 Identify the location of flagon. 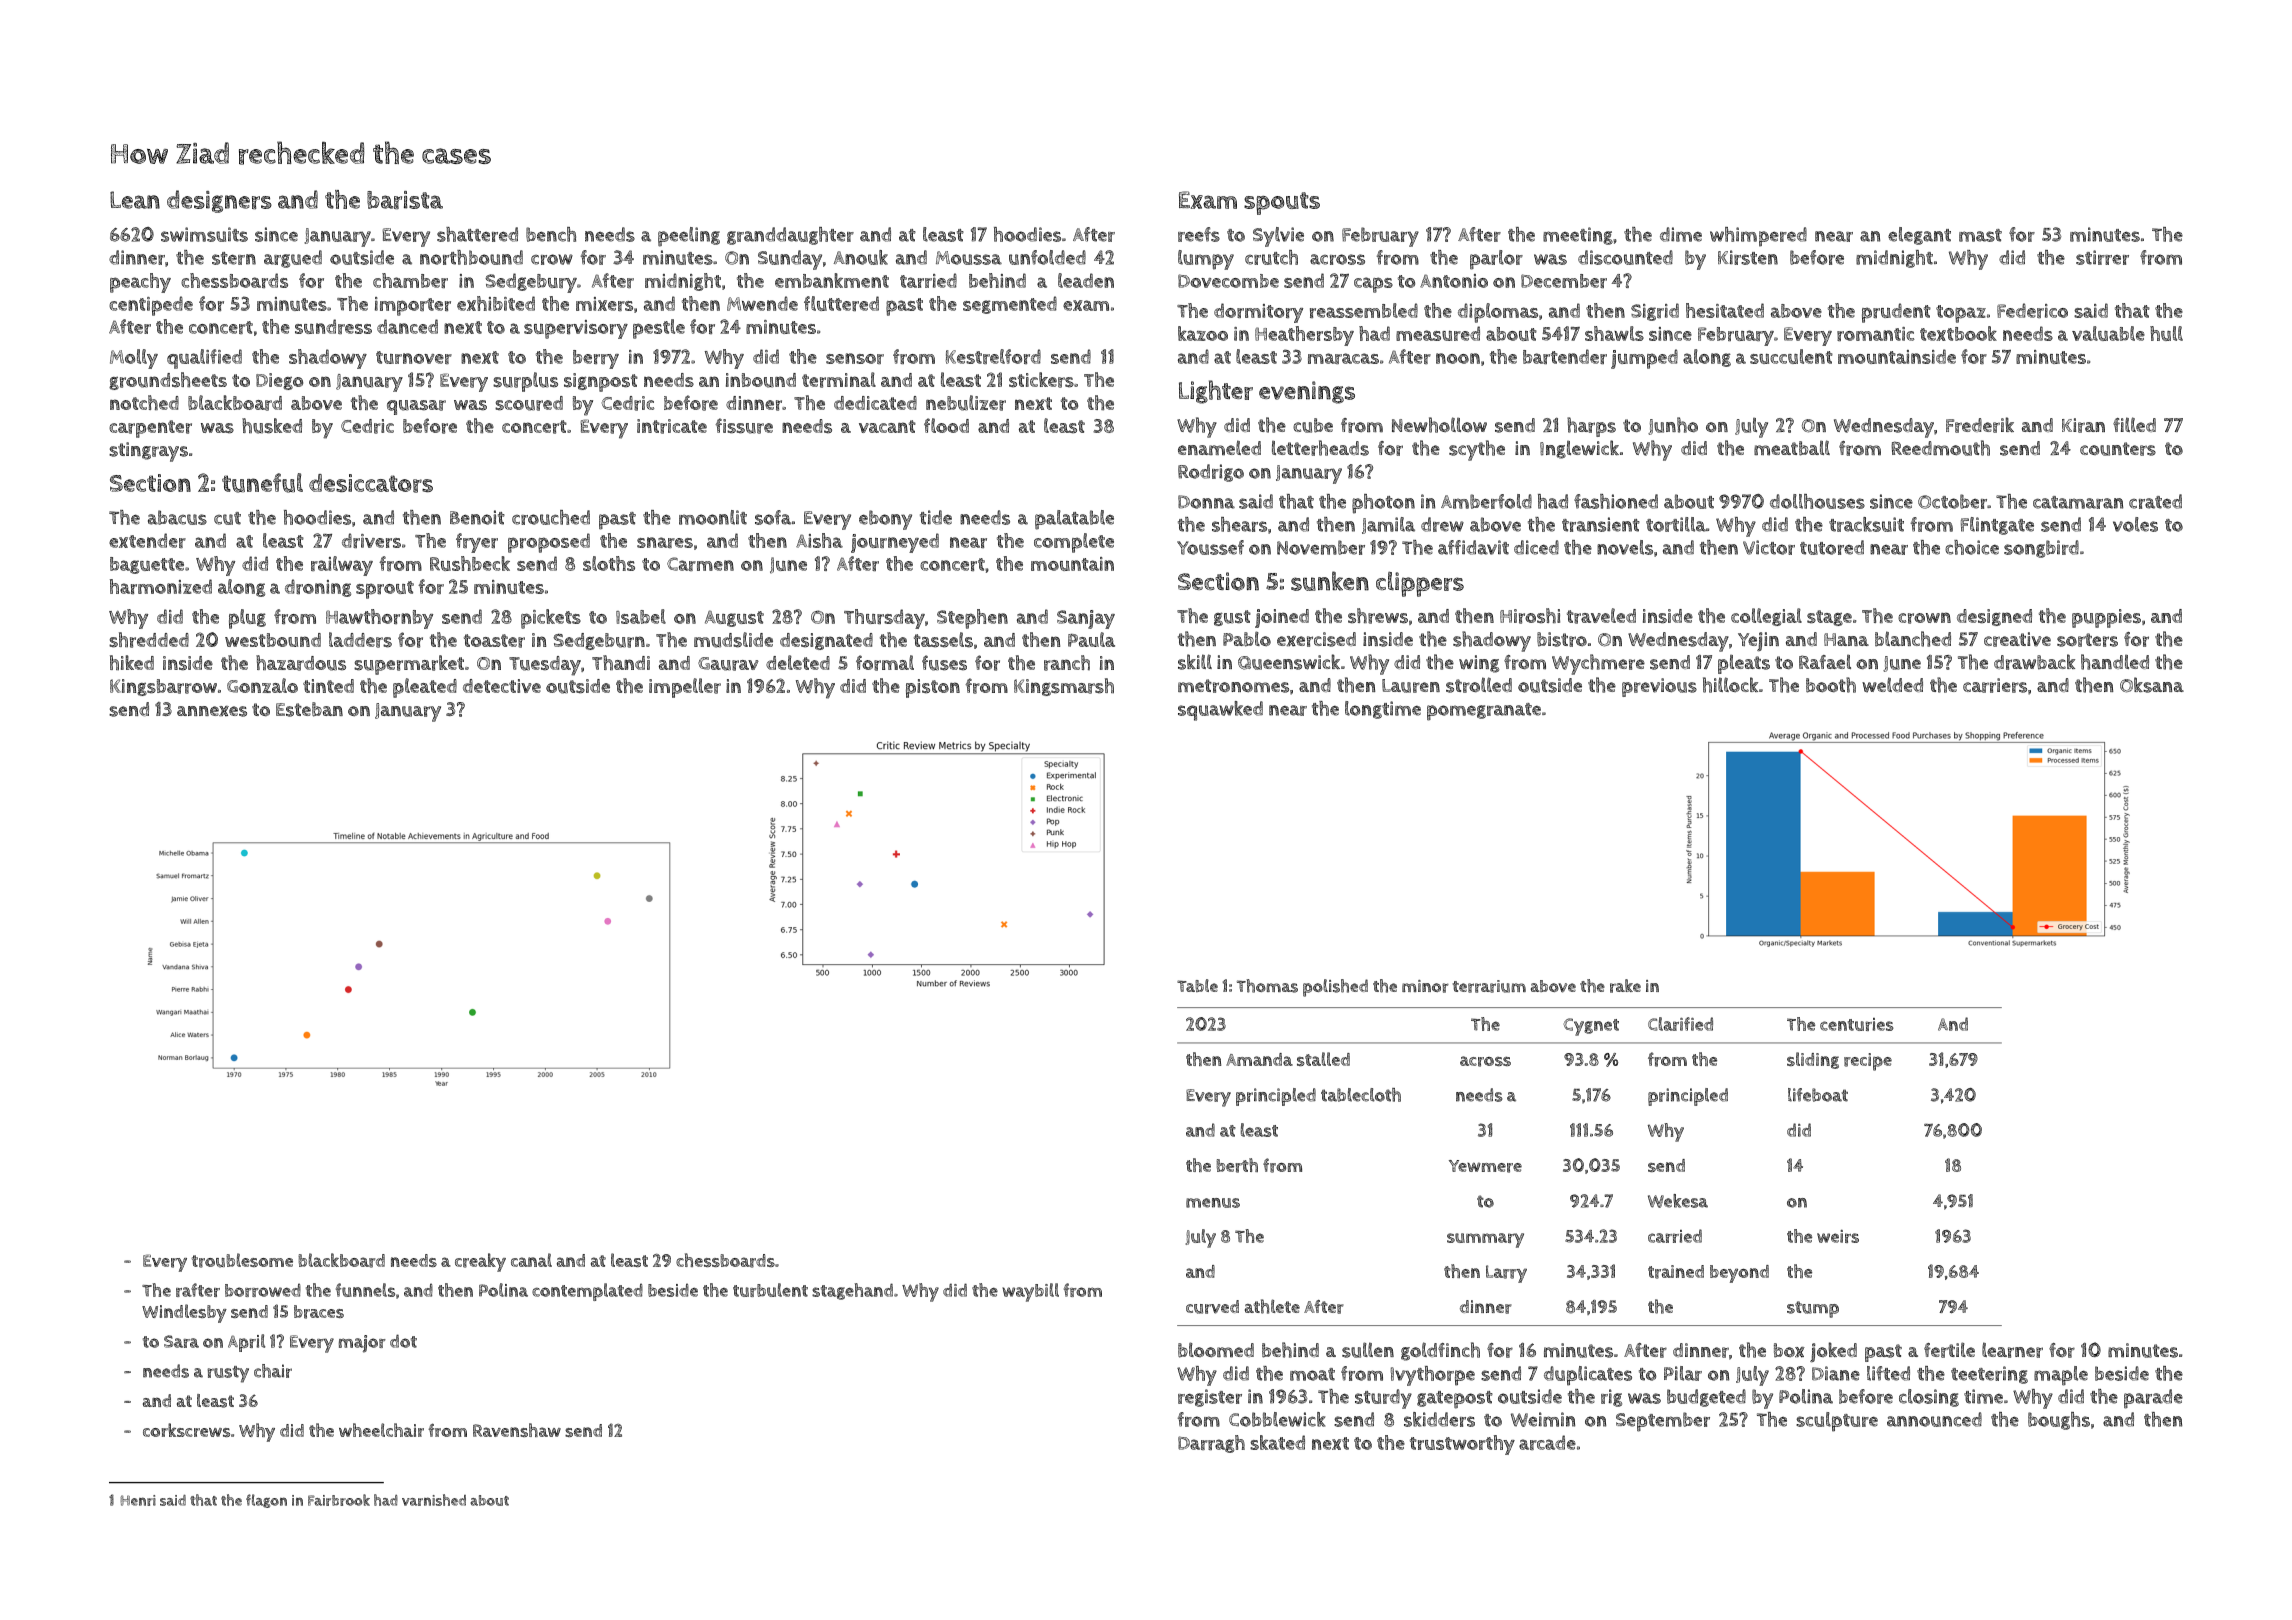
(266, 1501).
